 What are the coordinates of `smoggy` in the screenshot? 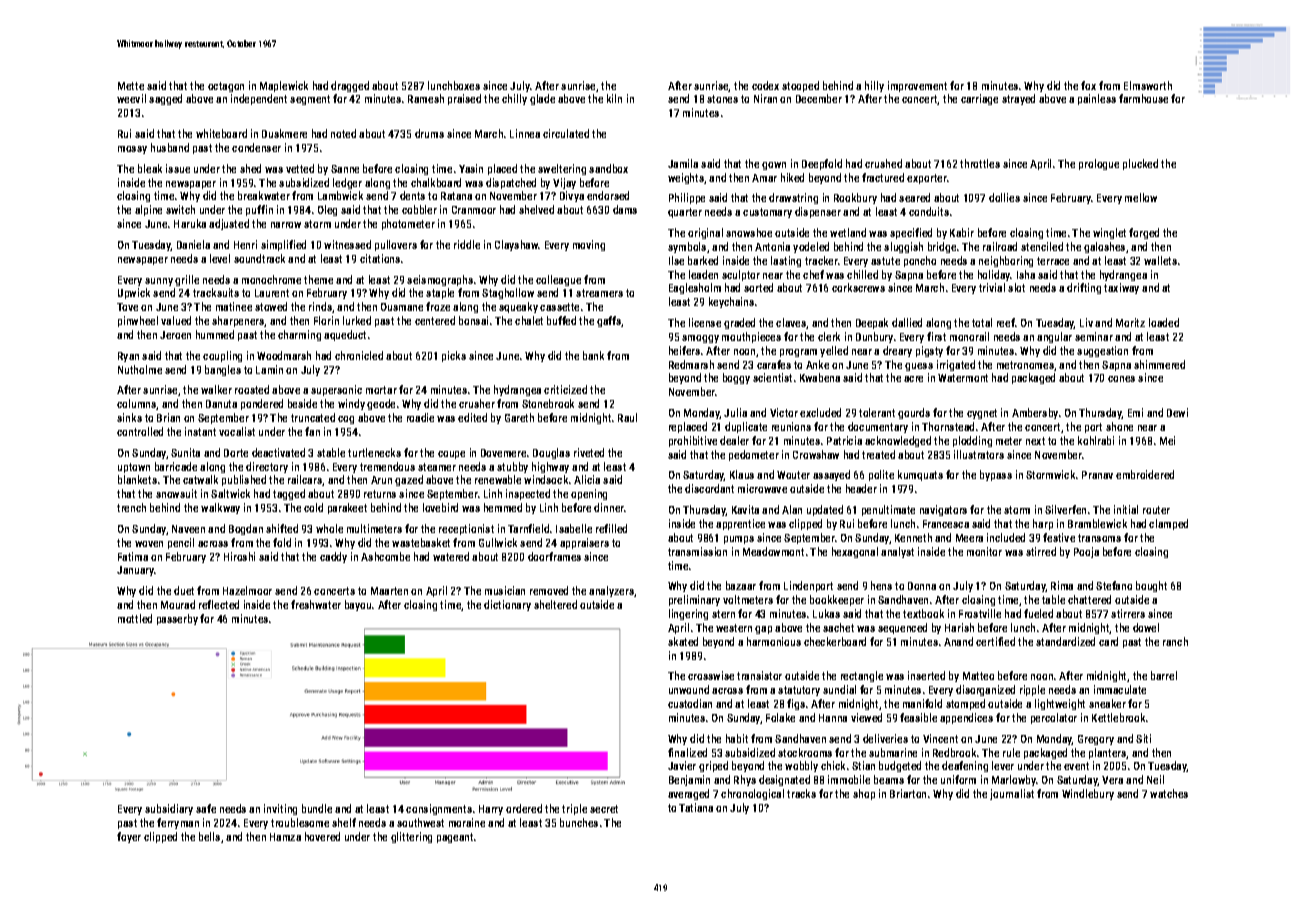 It's located at (700, 339).
